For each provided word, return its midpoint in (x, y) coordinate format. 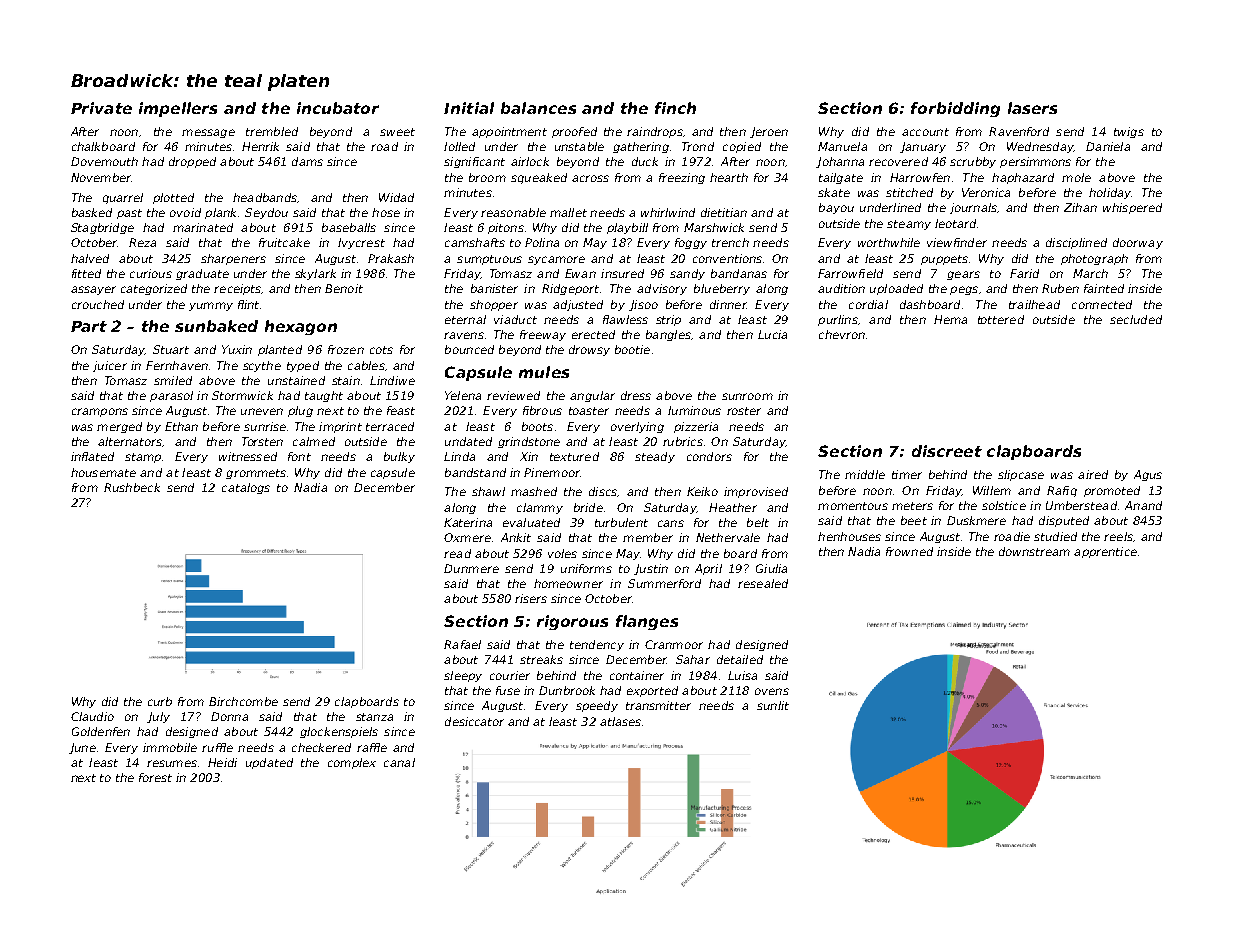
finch (675, 108)
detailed (740, 659)
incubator (338, 108)
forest (155, 777)
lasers (1032, 108)
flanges (647, 622)
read (457, 553)
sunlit (773, 705)
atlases (620, 721)
